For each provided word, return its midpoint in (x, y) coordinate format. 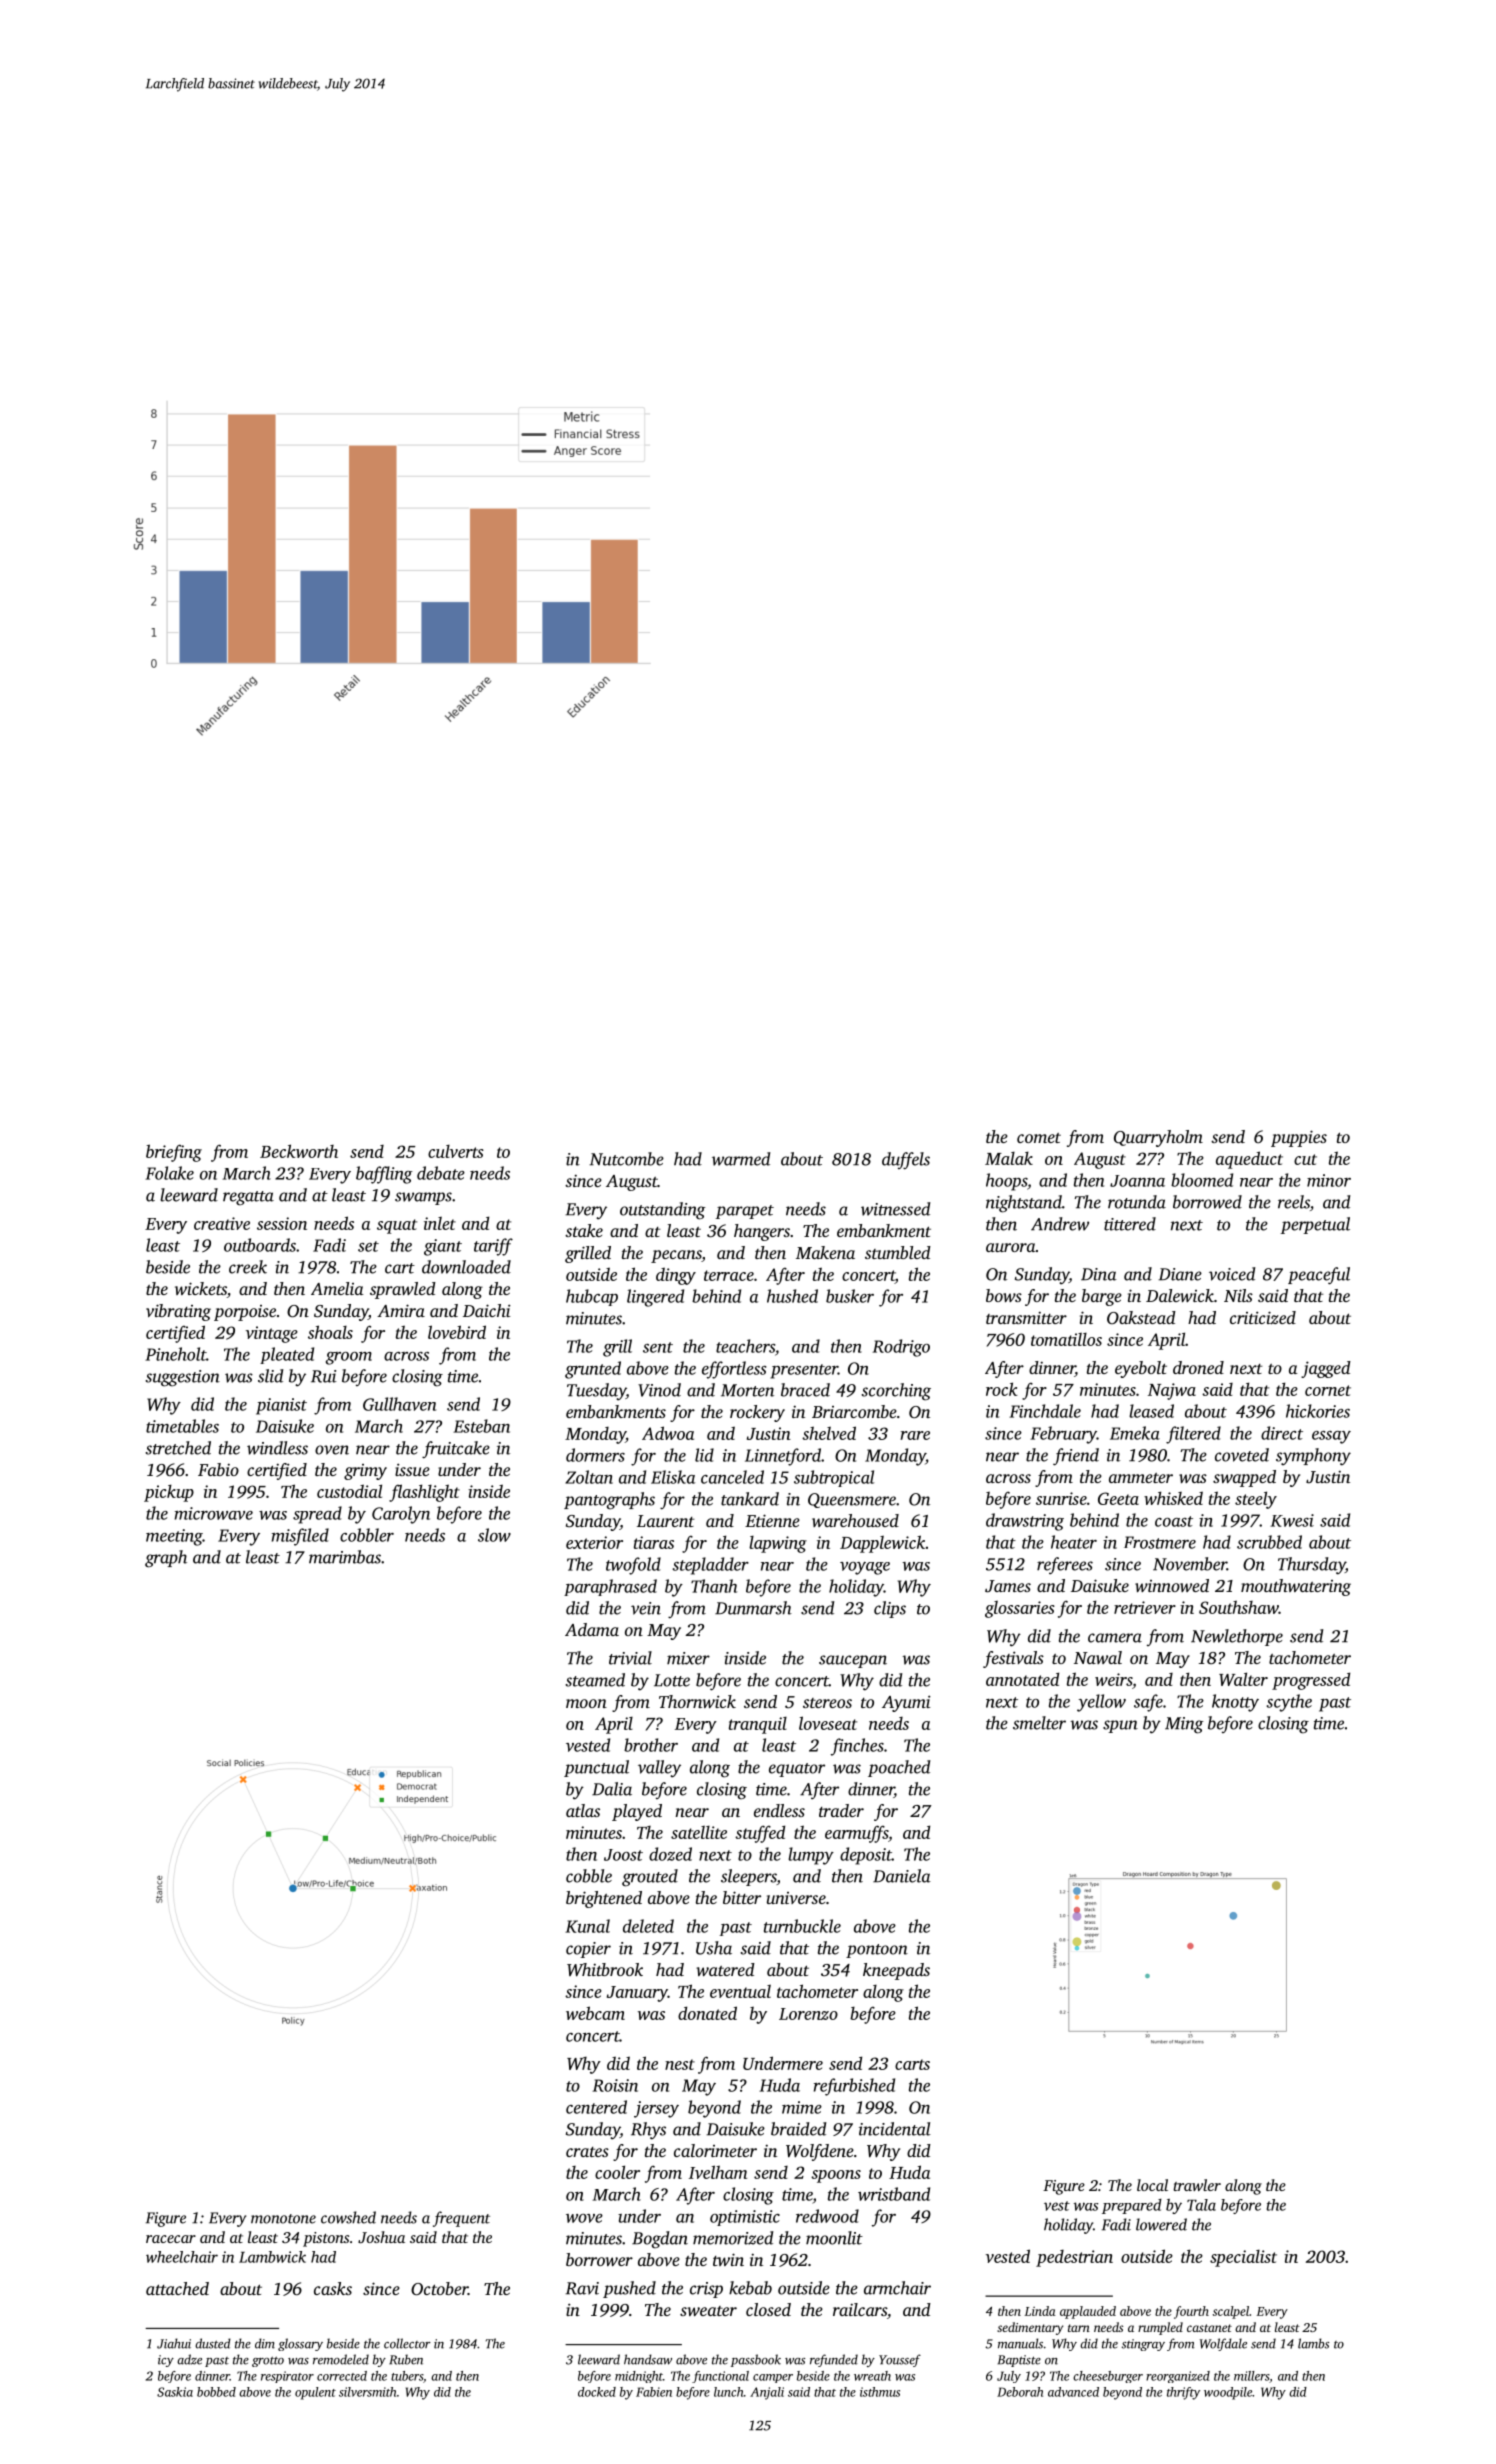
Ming (1184, 1725)
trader (841, 1810)
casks (333, 2288)
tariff (493, 1247)
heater (1074, 1542)
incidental (895, 2129)
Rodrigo (901, 1348)
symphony (1313, 1457)
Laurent (666, 1521)
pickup (169, 1493)
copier (588, 1950)
